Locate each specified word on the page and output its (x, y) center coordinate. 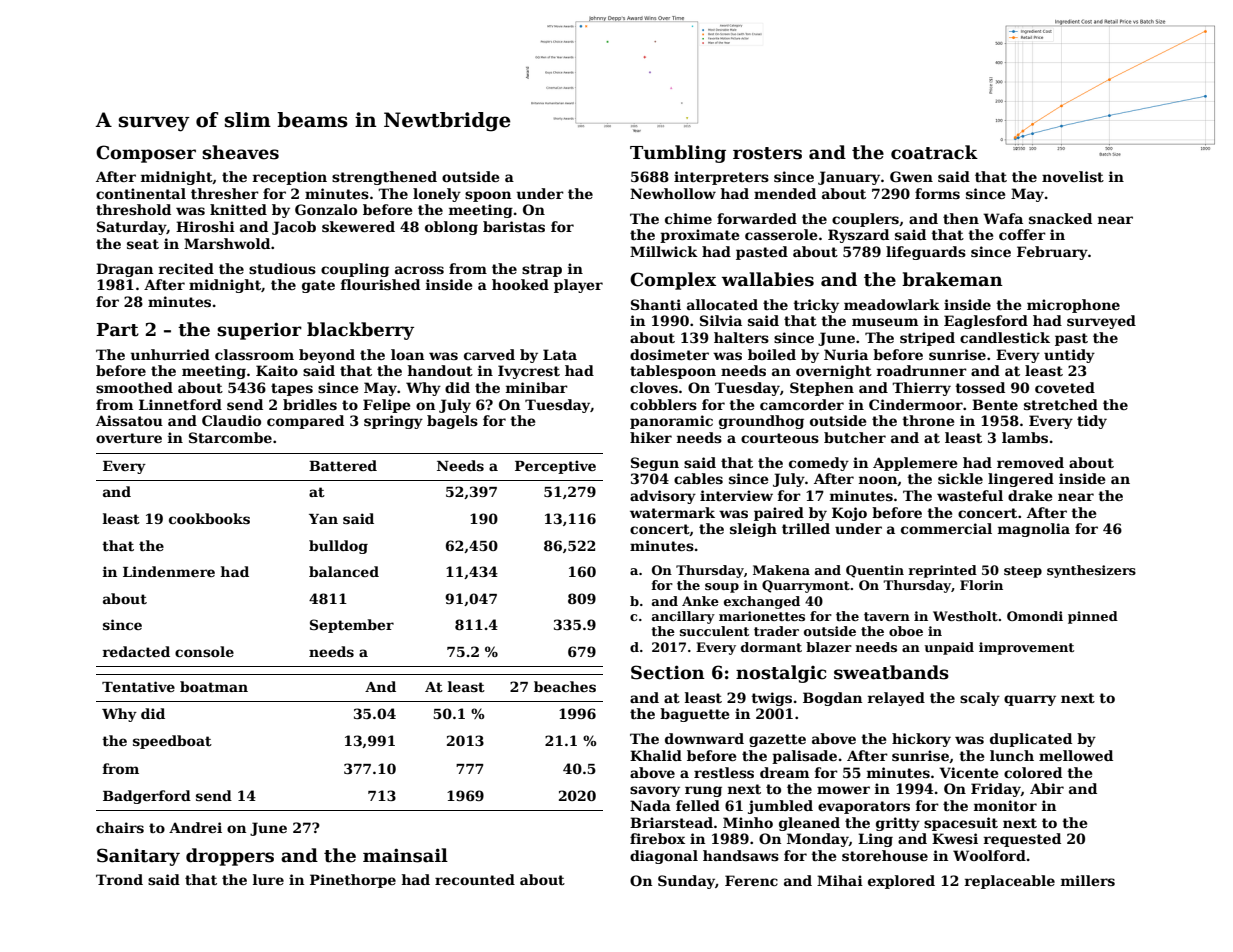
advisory (663, 497)
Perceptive (555, 467)
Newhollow (673, 193)
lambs (1025, 437)
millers (1088, 880)
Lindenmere (169, 571)
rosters (767, 153)
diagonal (664, 857)
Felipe (386, 406)
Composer (146, 154)
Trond (119, 879)
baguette (694, 715)
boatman (214, 686)
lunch (1012, 755)
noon (878, 481)
